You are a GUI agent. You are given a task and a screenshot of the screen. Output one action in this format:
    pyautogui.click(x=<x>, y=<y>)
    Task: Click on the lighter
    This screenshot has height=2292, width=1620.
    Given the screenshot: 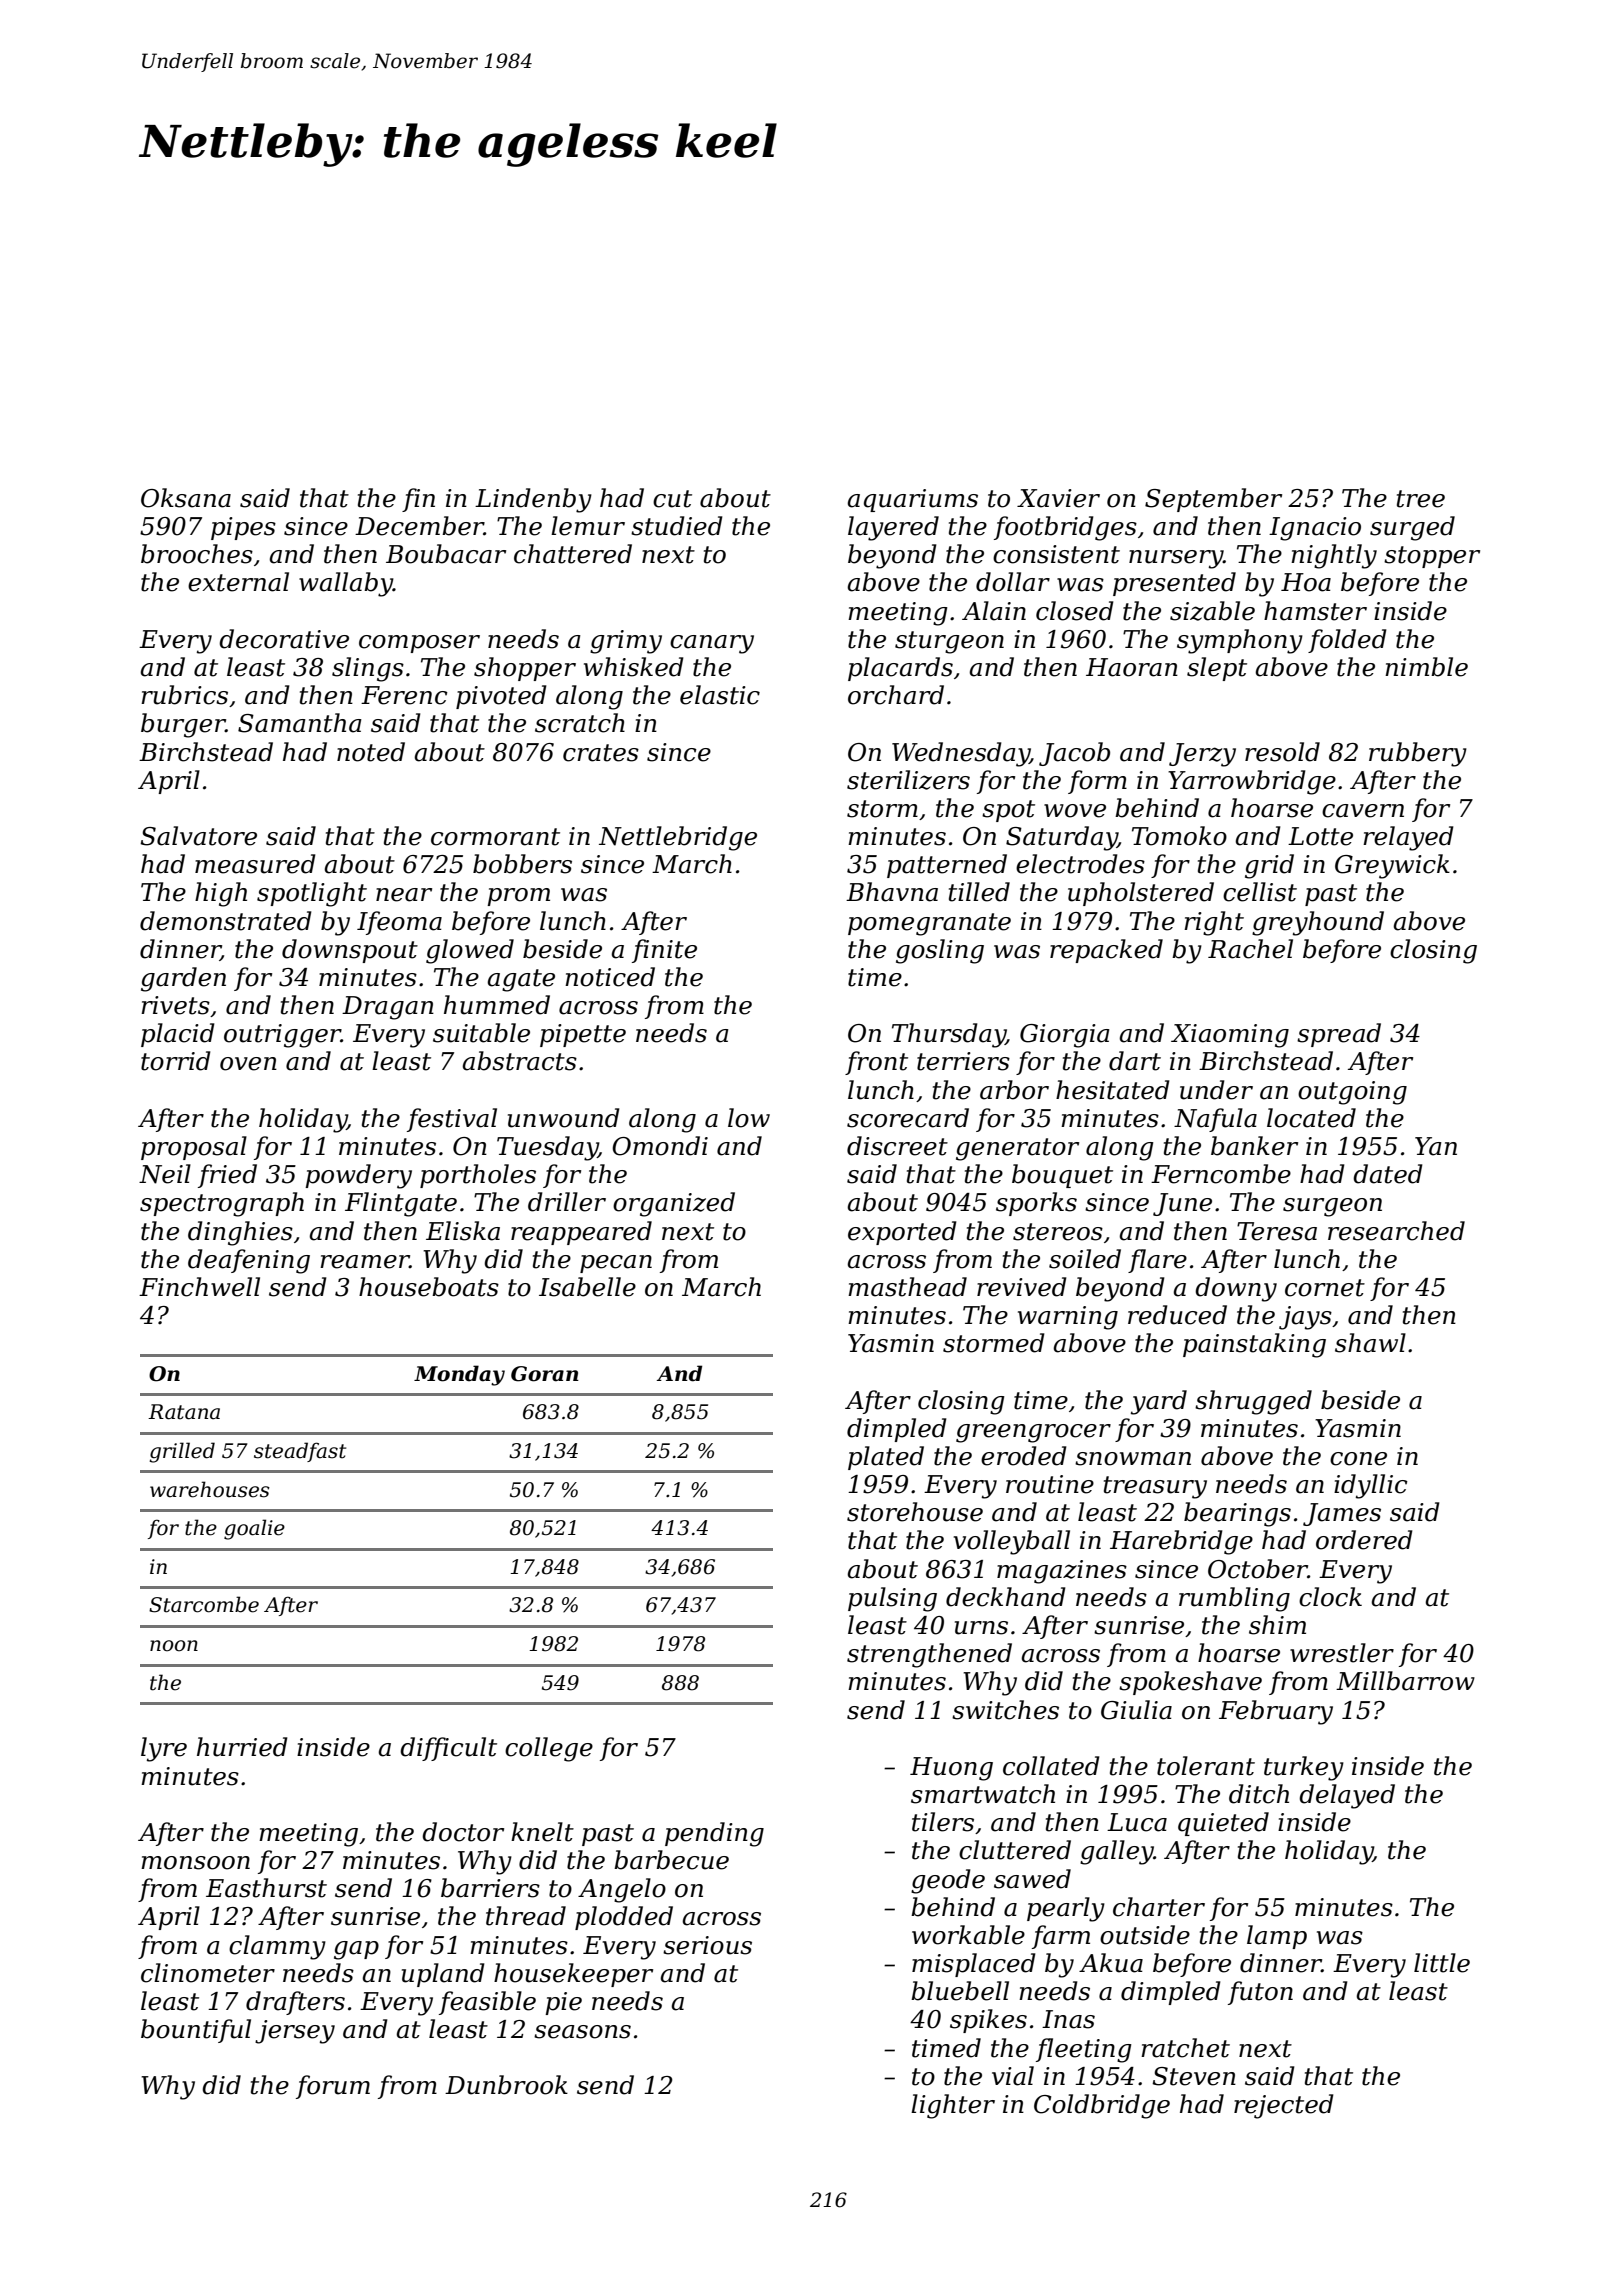 What is the action you would take?
    pyautogui.click(x=953, y=2106)
